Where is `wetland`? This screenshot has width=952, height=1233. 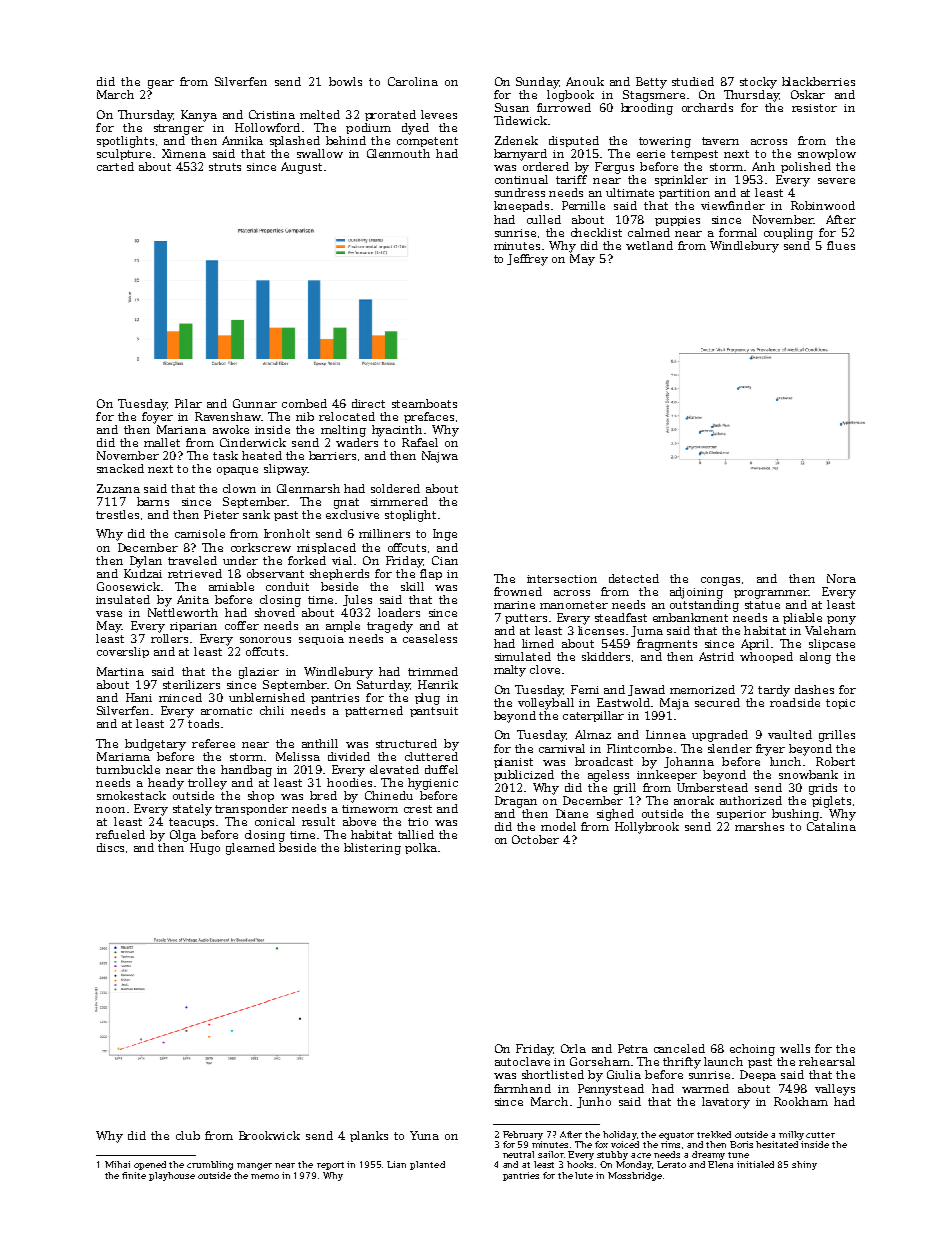 wetland is located at coordinates (649, 245).
